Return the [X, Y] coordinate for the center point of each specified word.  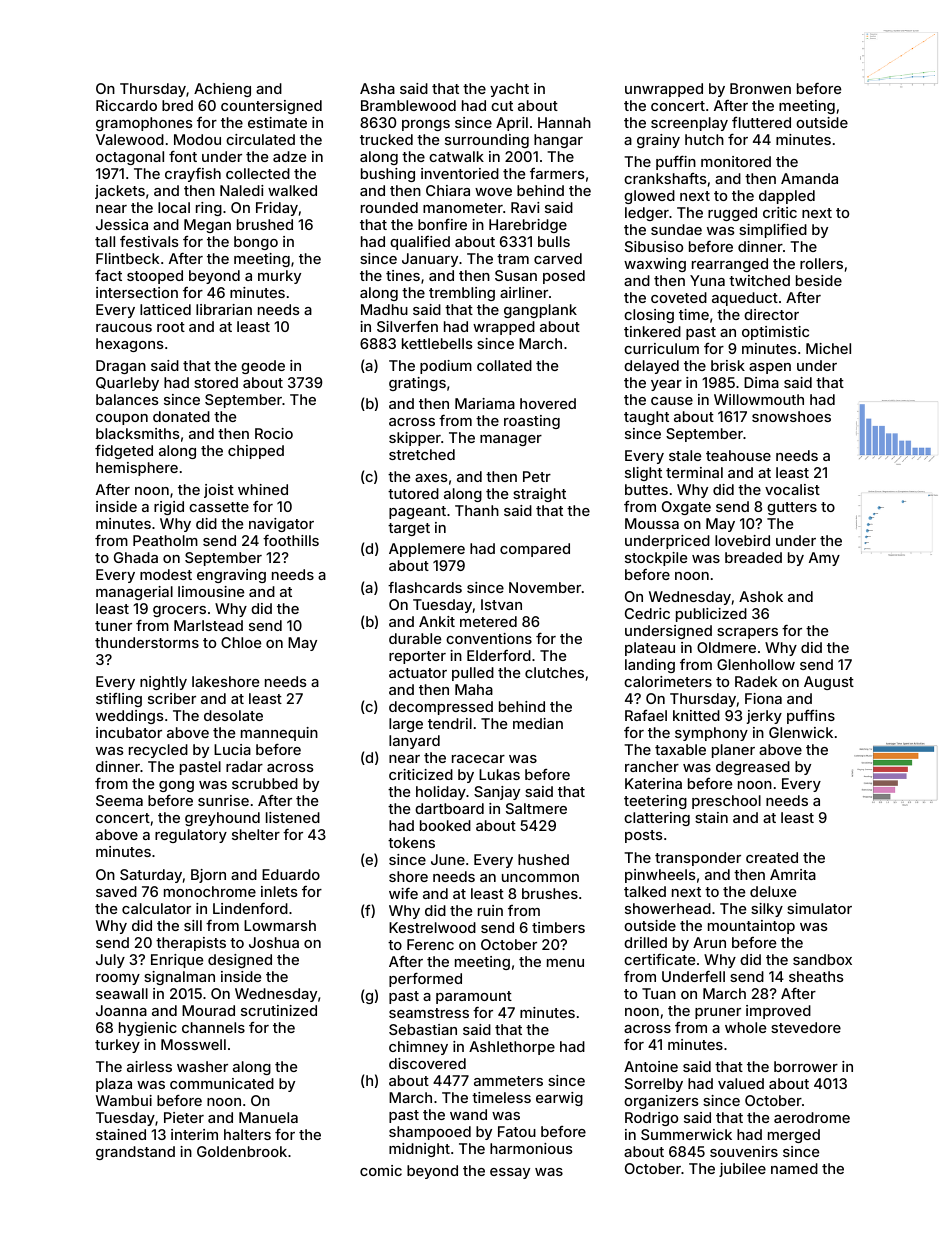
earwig [559, 1099]
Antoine [651, 1066]
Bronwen [760, 88]
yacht [509, 90]
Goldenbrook [242, 1151]
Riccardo [126, 105]
